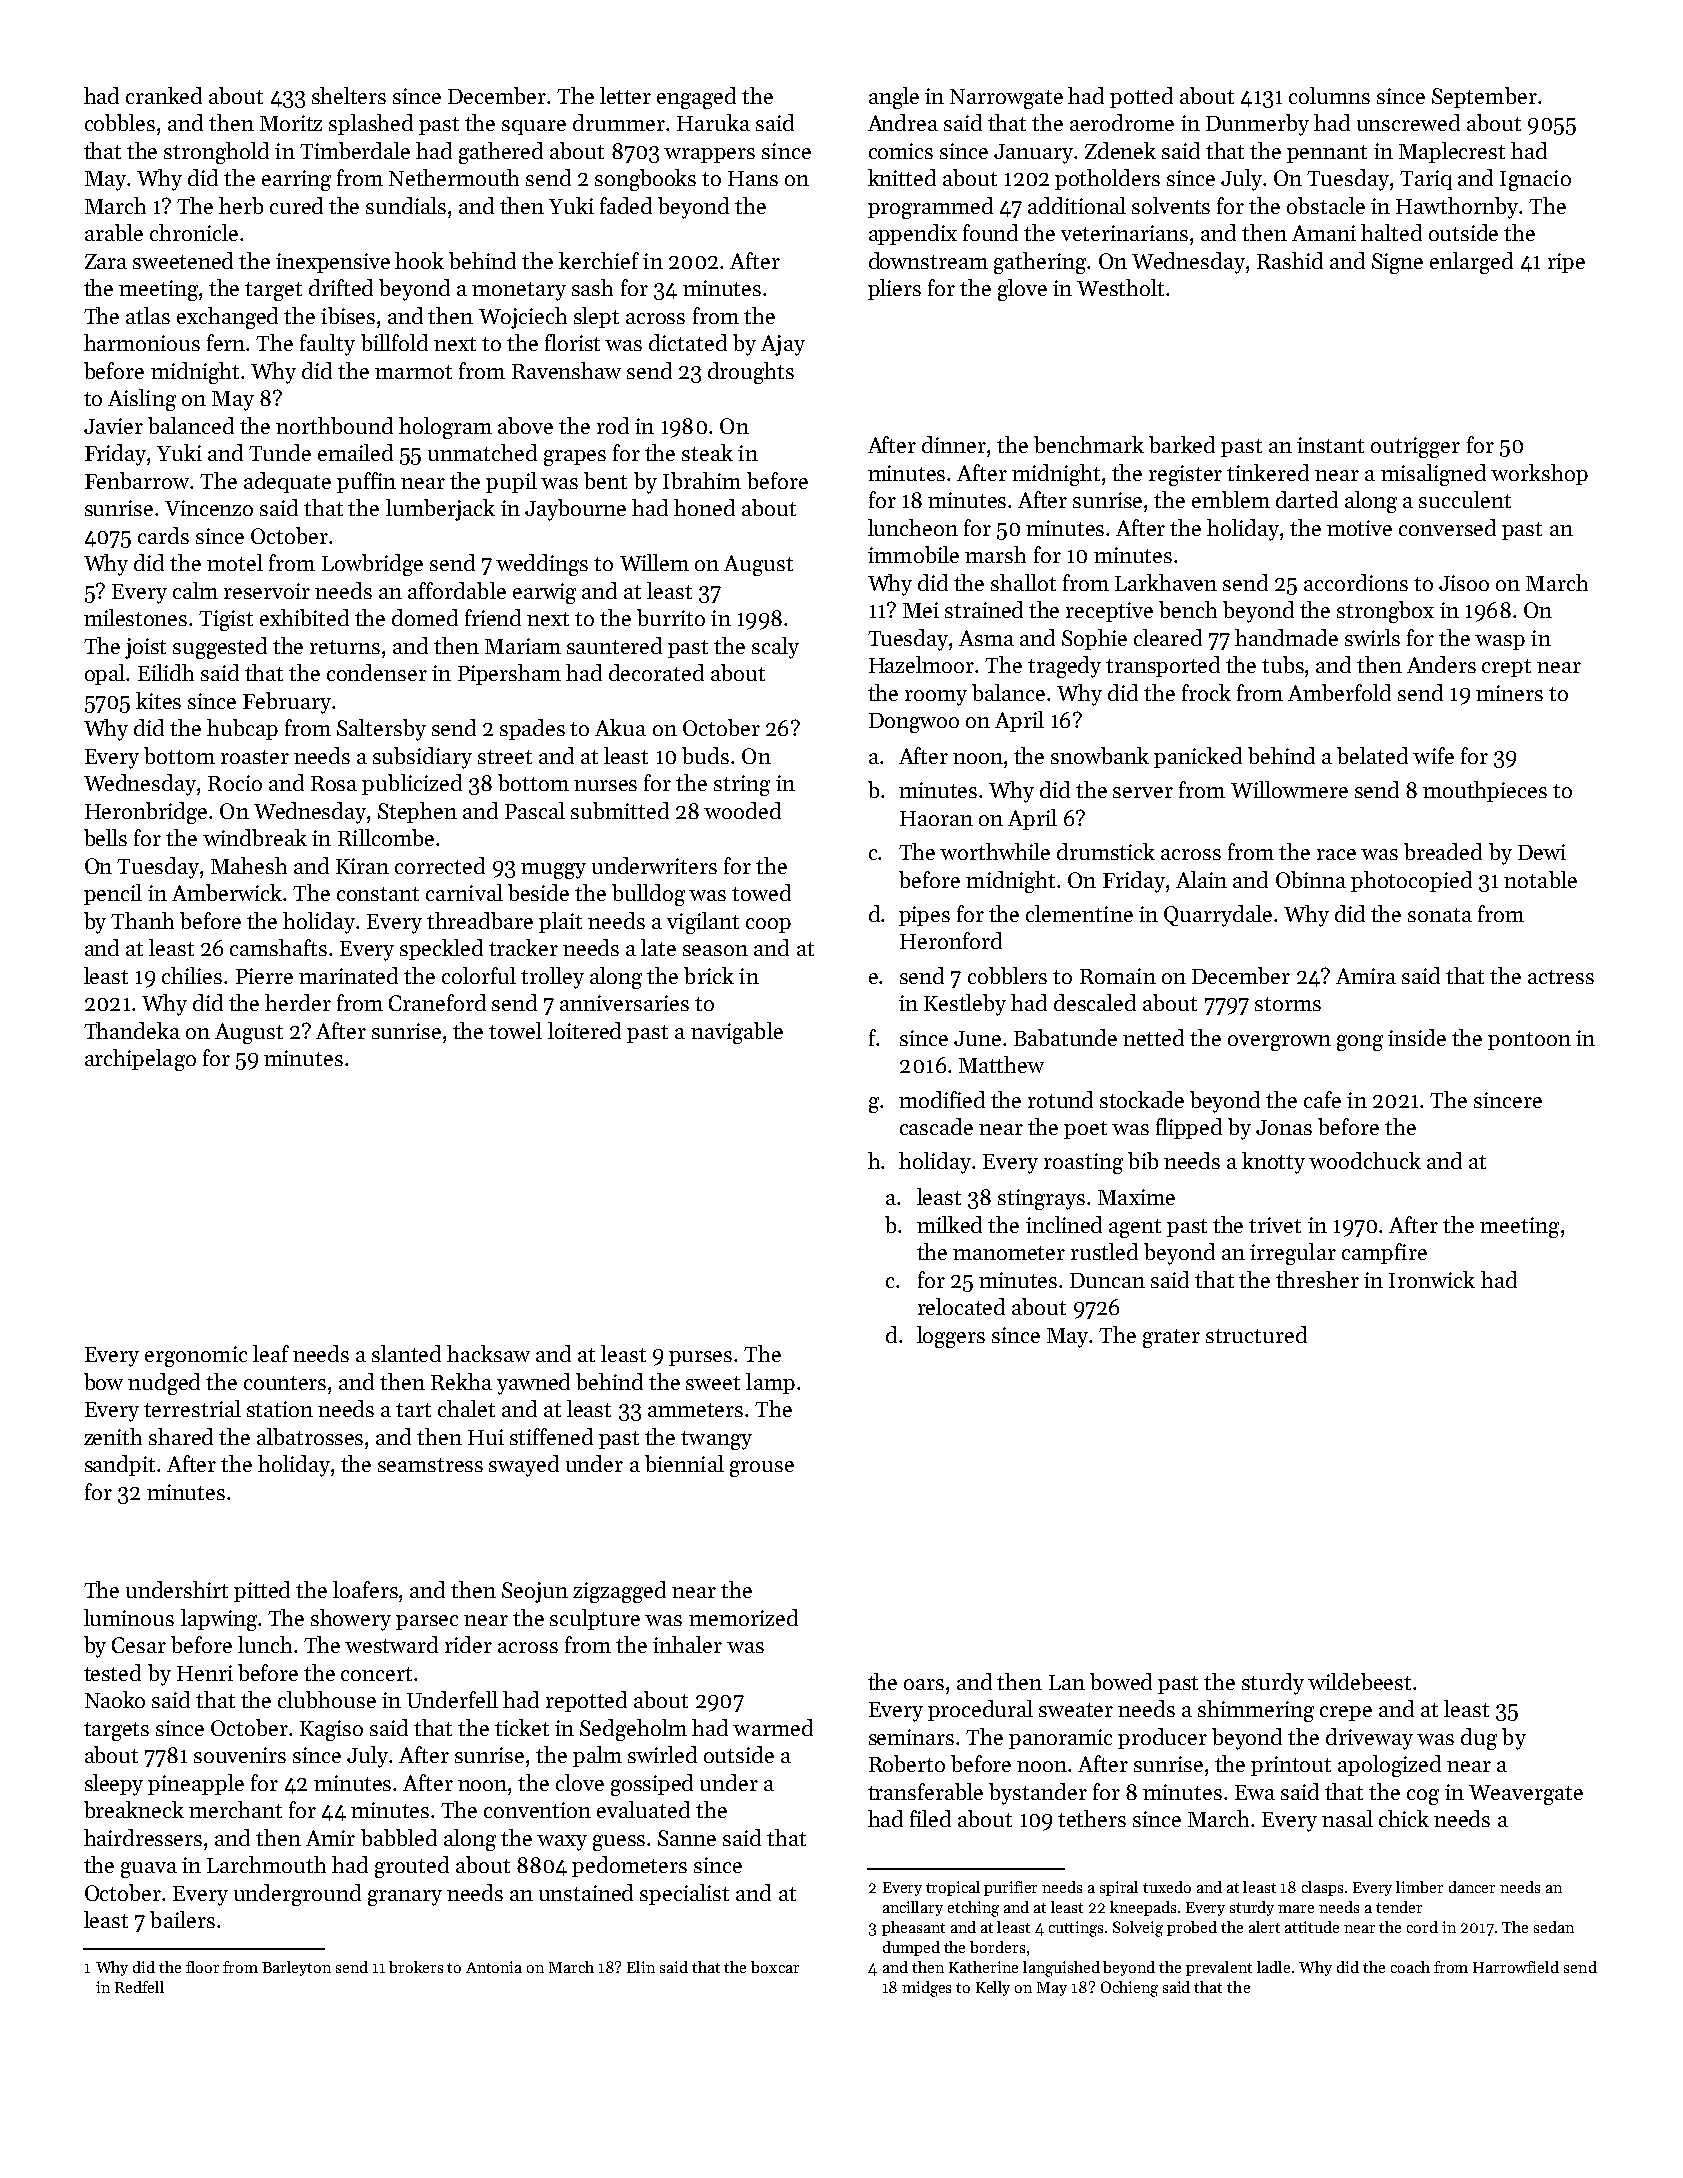  What do you see at coordinates (139, 1987) in the page?
I see `Redfell` at bounding box center [139, 1987].
